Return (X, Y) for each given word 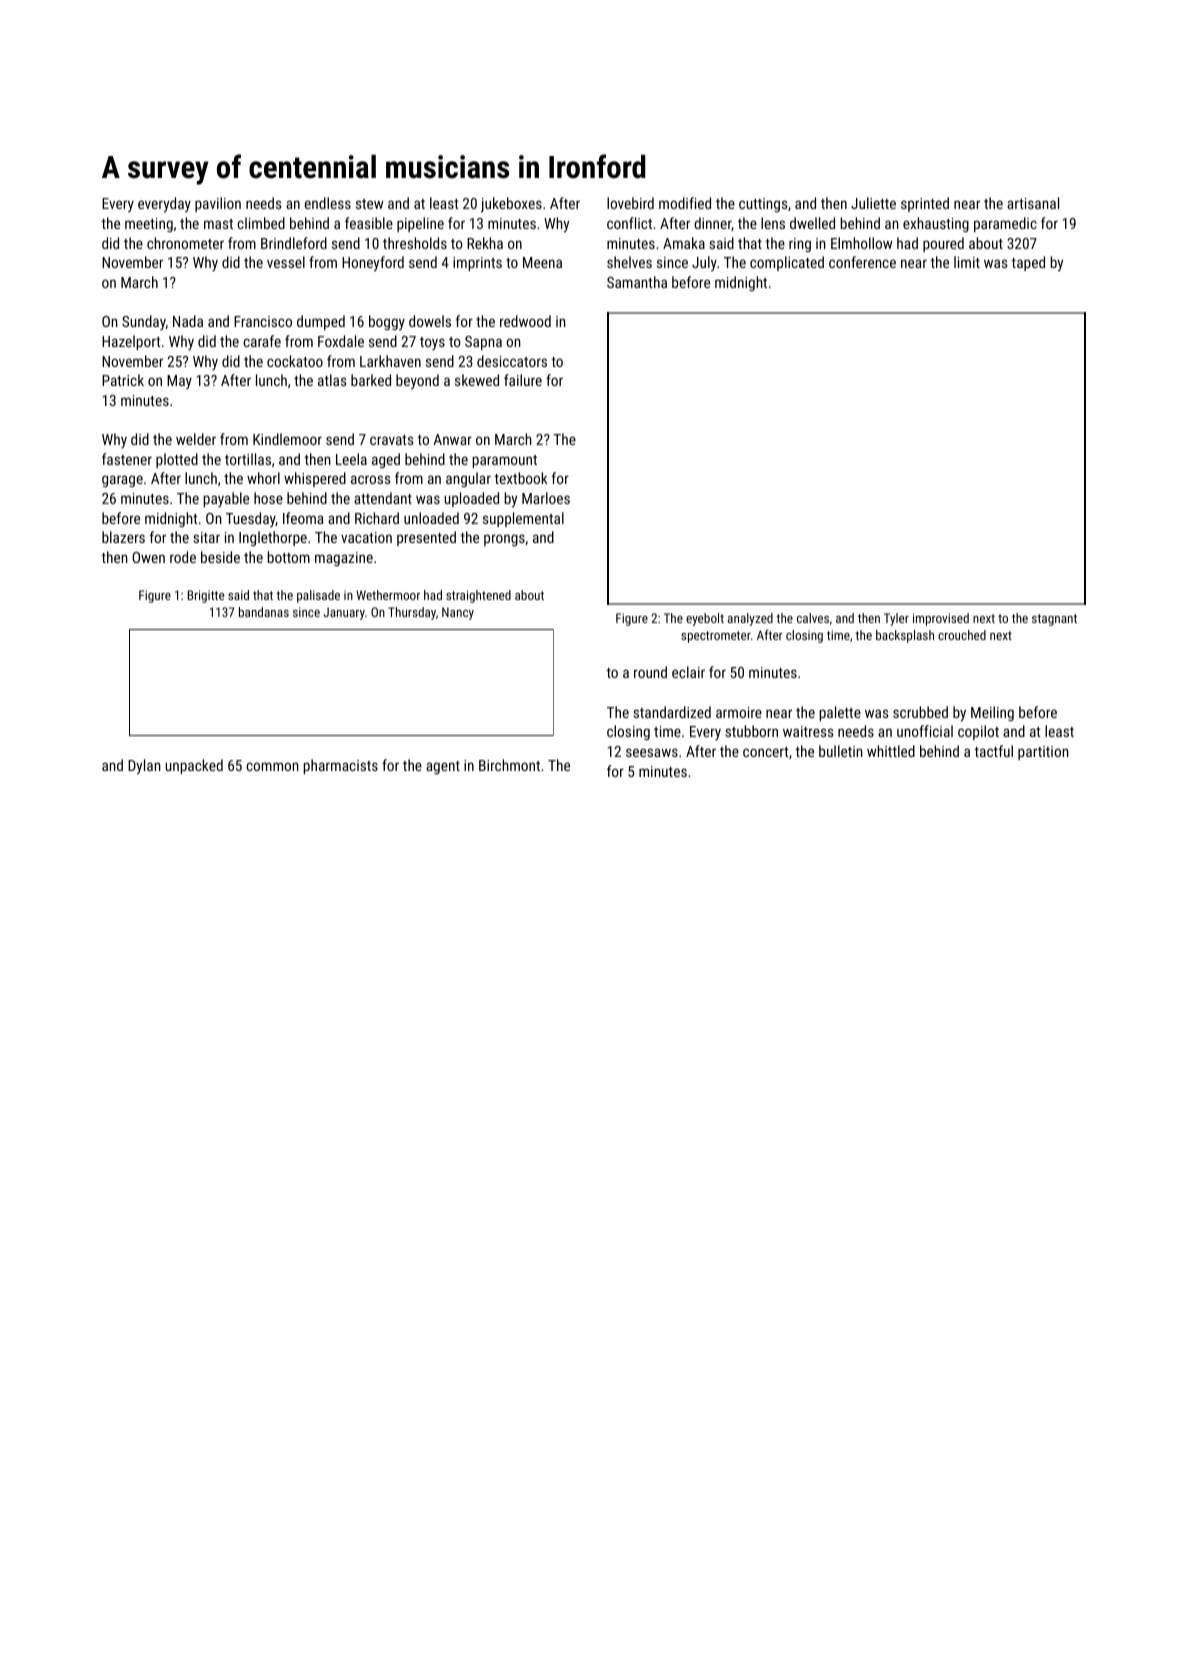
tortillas (248, 459)
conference (862, 262)
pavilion (218, 204)
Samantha (637, 282)
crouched (962, 635)
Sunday (144, 322)
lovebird (630, 203)
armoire (739, 712)
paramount (504, 461)
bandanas (264, 612)
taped (1028, 263)
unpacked (194, 766)
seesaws (652, 752)
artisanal (1033, 203)
